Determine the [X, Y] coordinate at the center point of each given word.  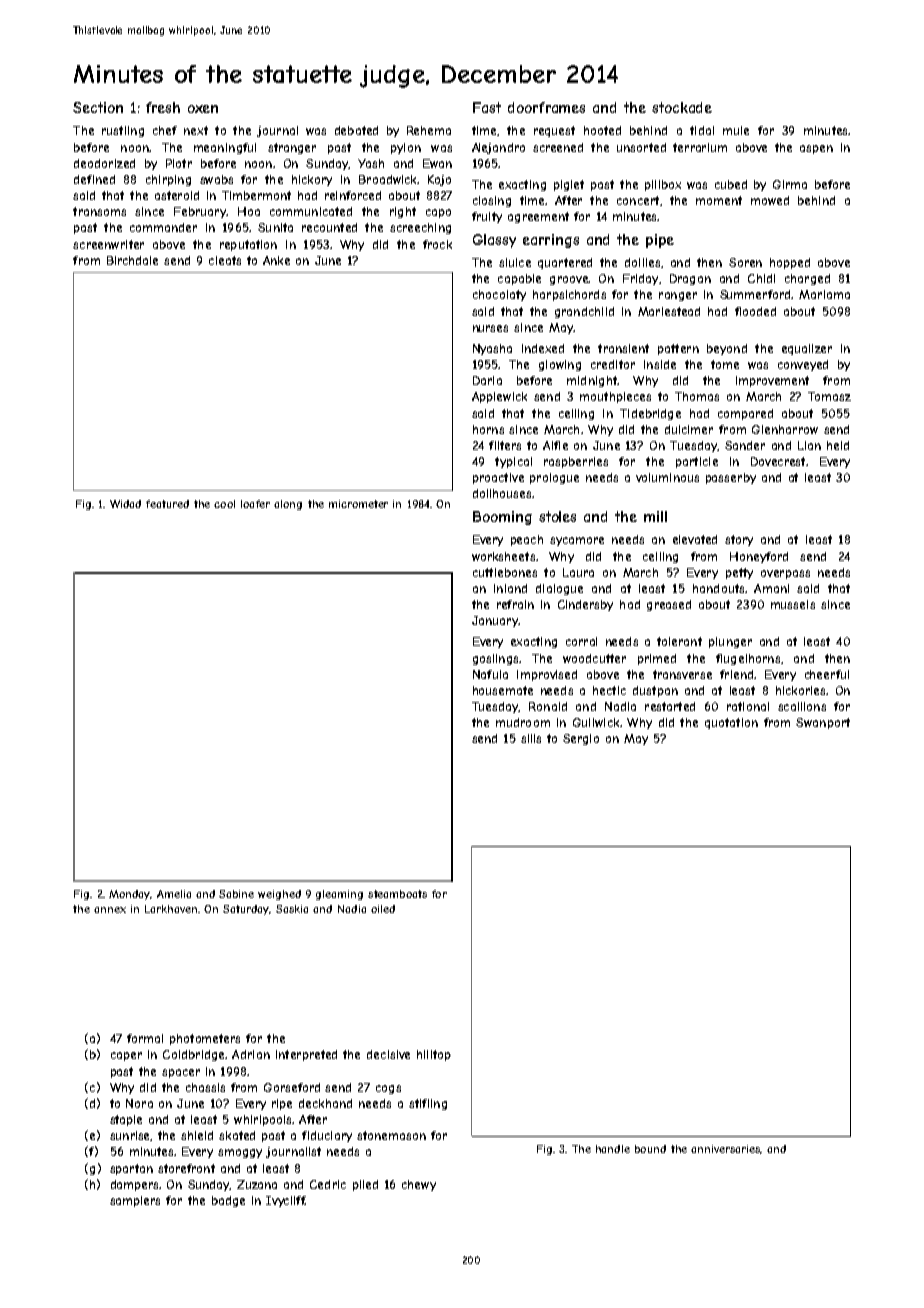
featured [167, 504]
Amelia [174, 894]
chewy [419, 1185]
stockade [682, 107]
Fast [487, 107]
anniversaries [725, 1149]
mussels [793, 604]
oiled [383, 909]
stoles [557, 516]
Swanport [823, 723]
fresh [163, 107]
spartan [131, 1169]
